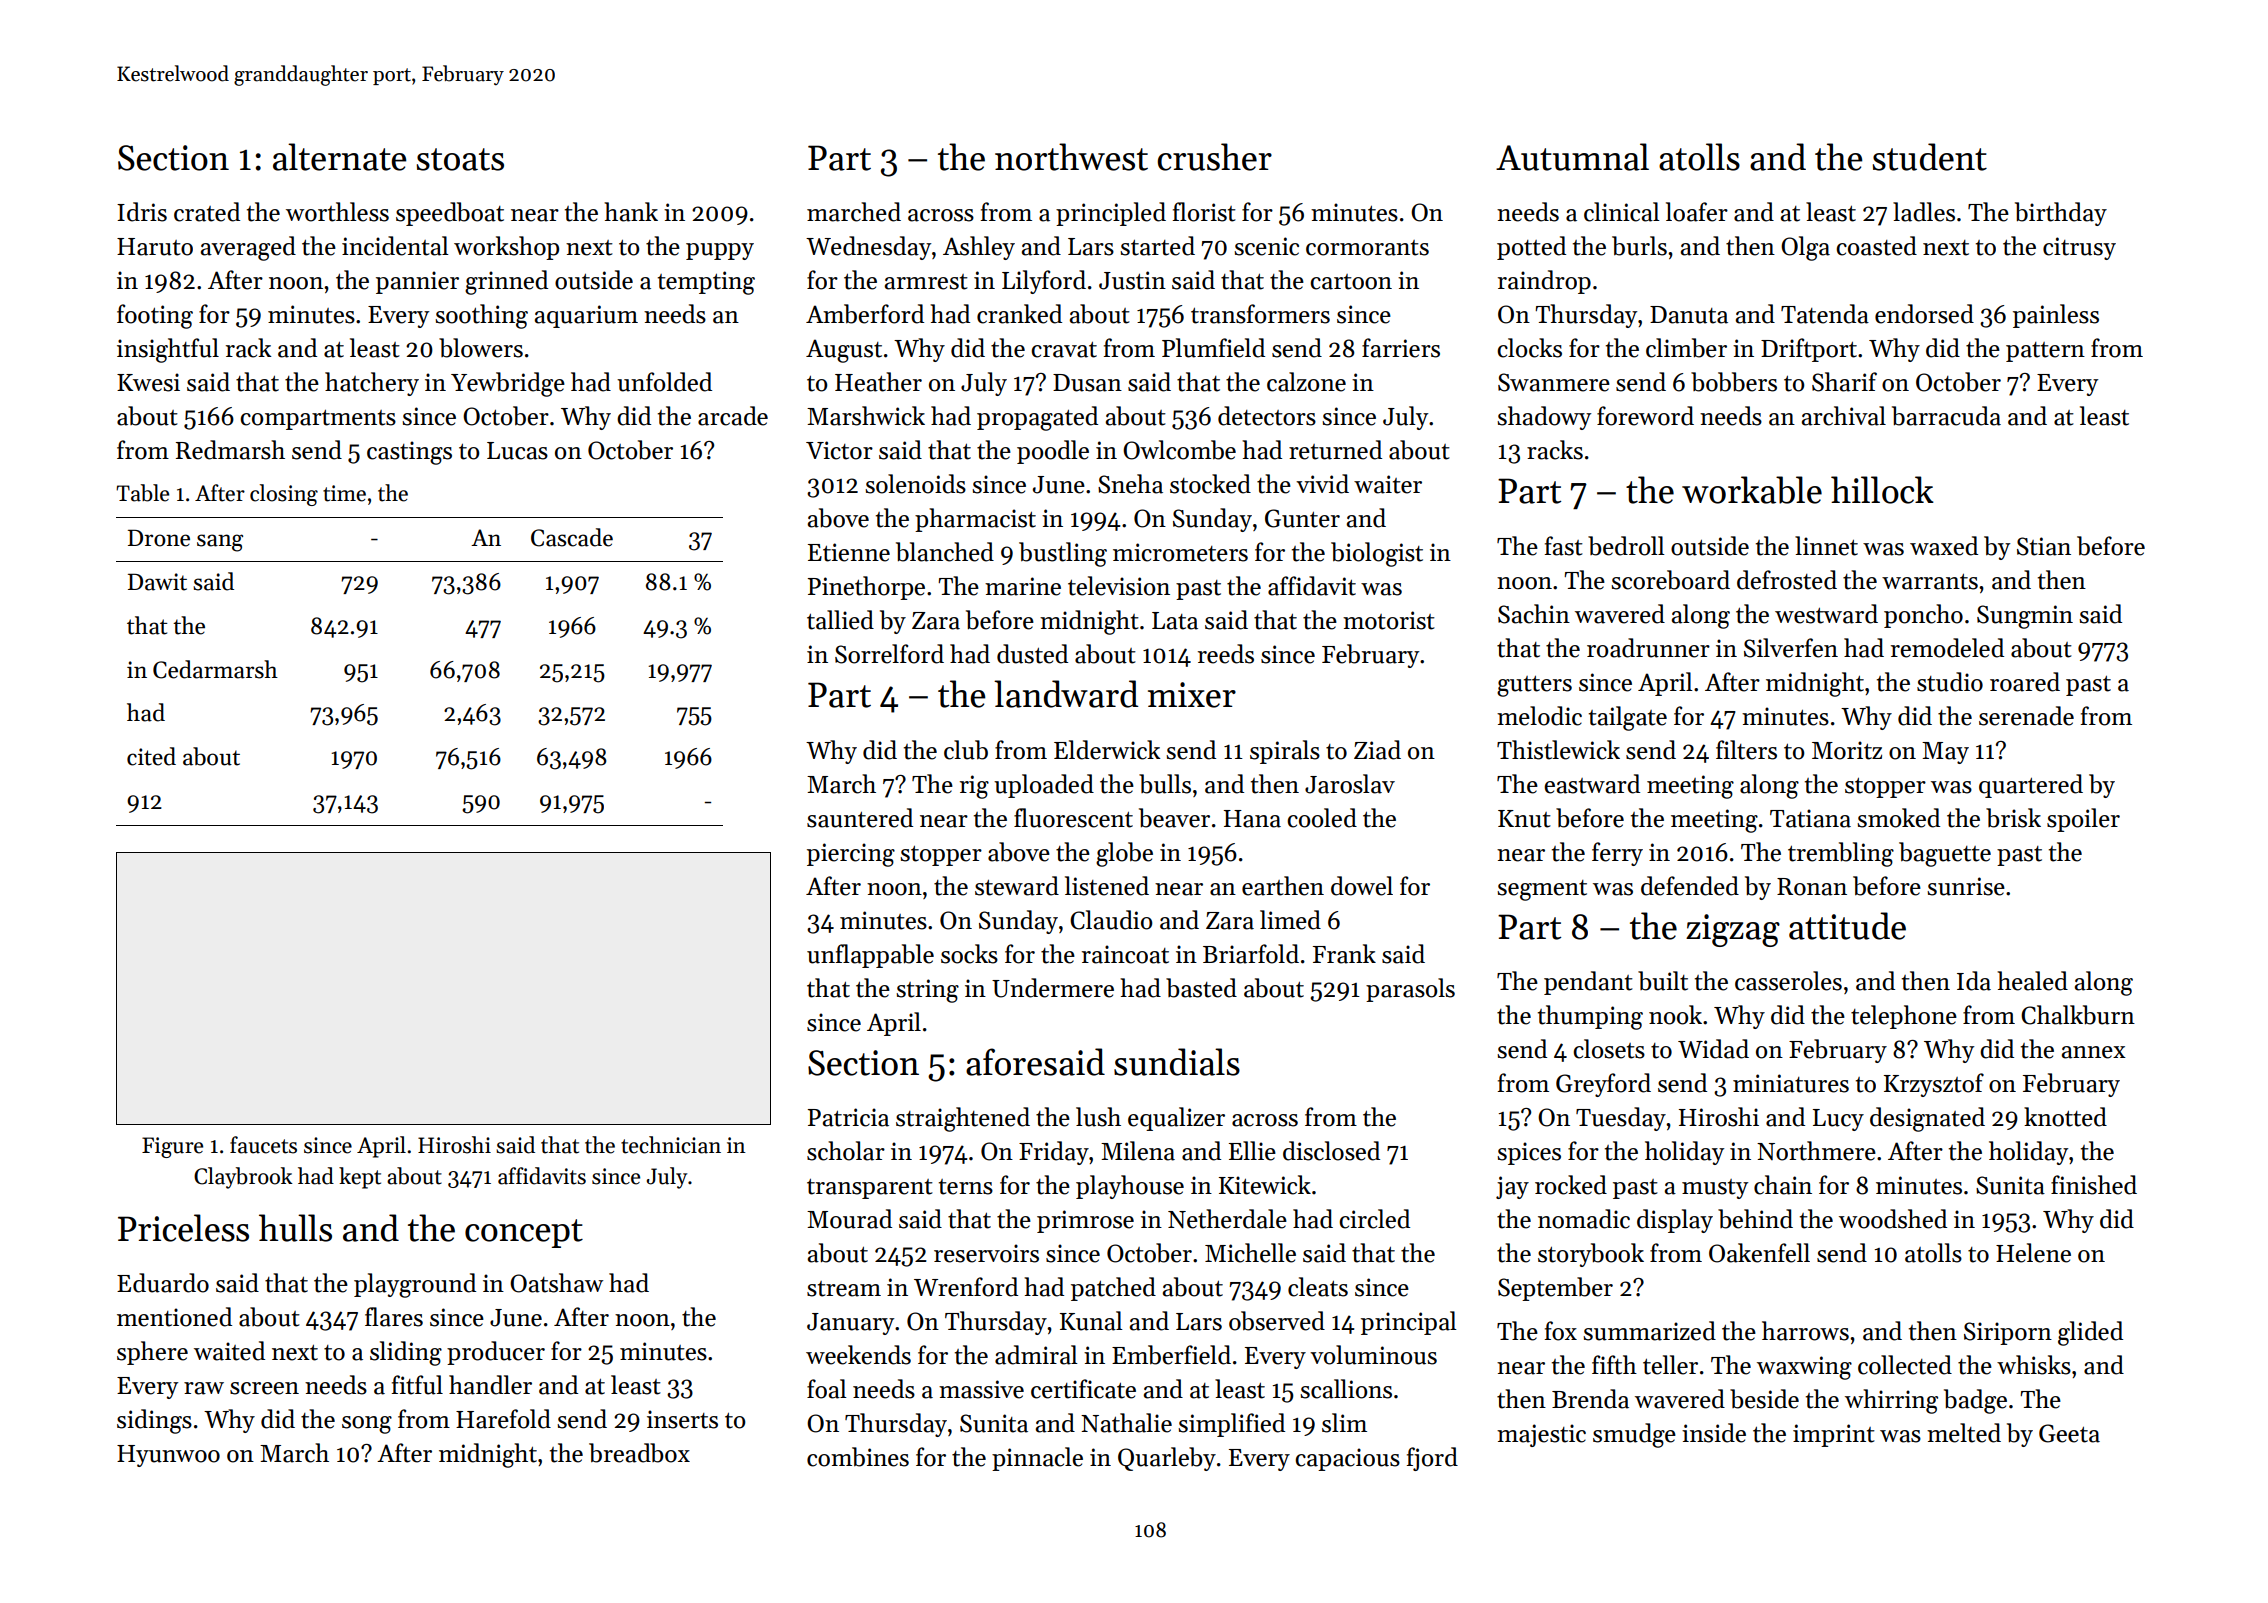 The height and width of the document is (1603, 2268). What do you see at coordinates (460, 159) in the document?
I see `stoats` at bounding box center [460, 159].
